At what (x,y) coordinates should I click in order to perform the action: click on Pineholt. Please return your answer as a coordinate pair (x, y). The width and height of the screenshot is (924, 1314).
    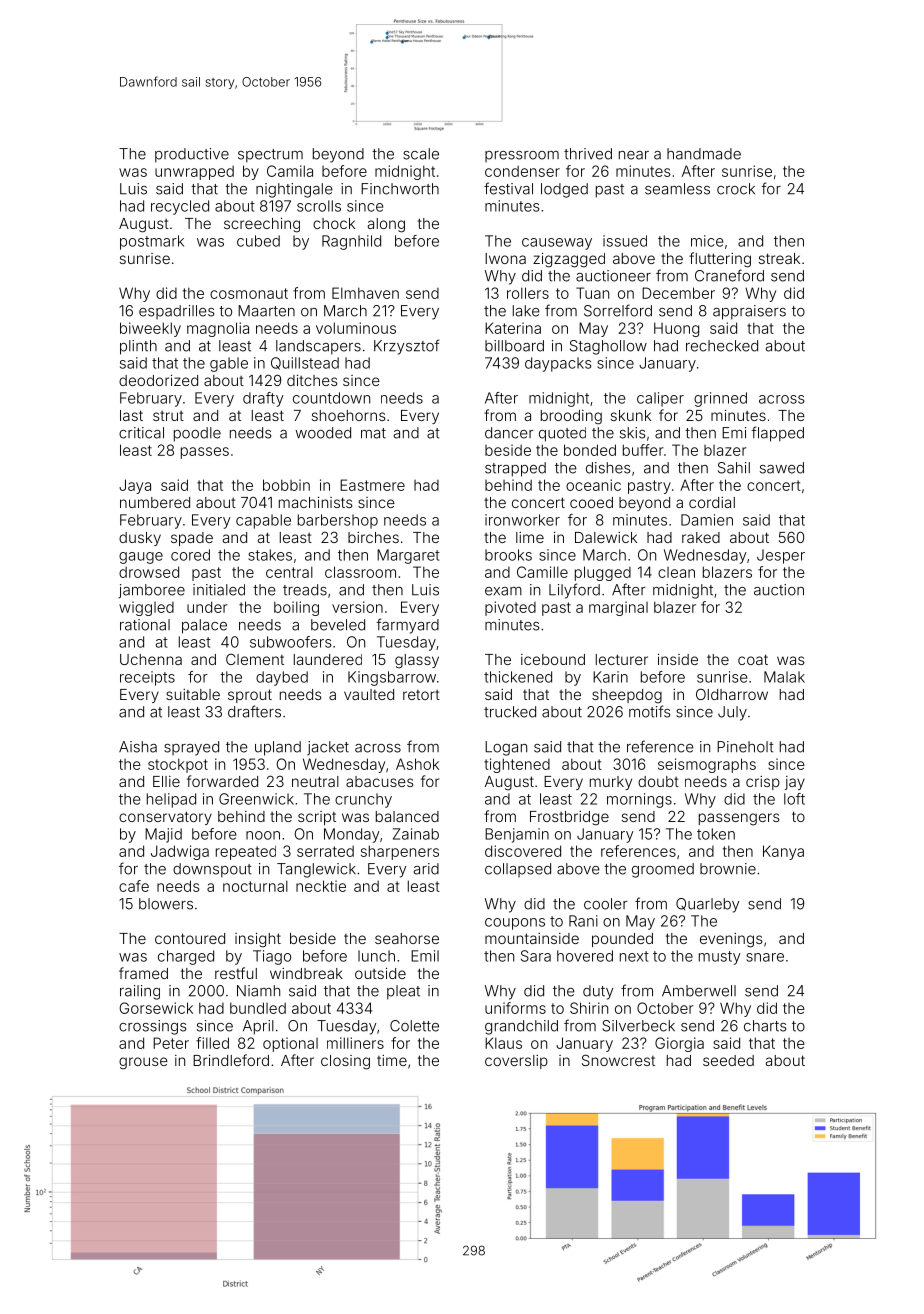
    Looking at the image, I should click on (745, 747).
